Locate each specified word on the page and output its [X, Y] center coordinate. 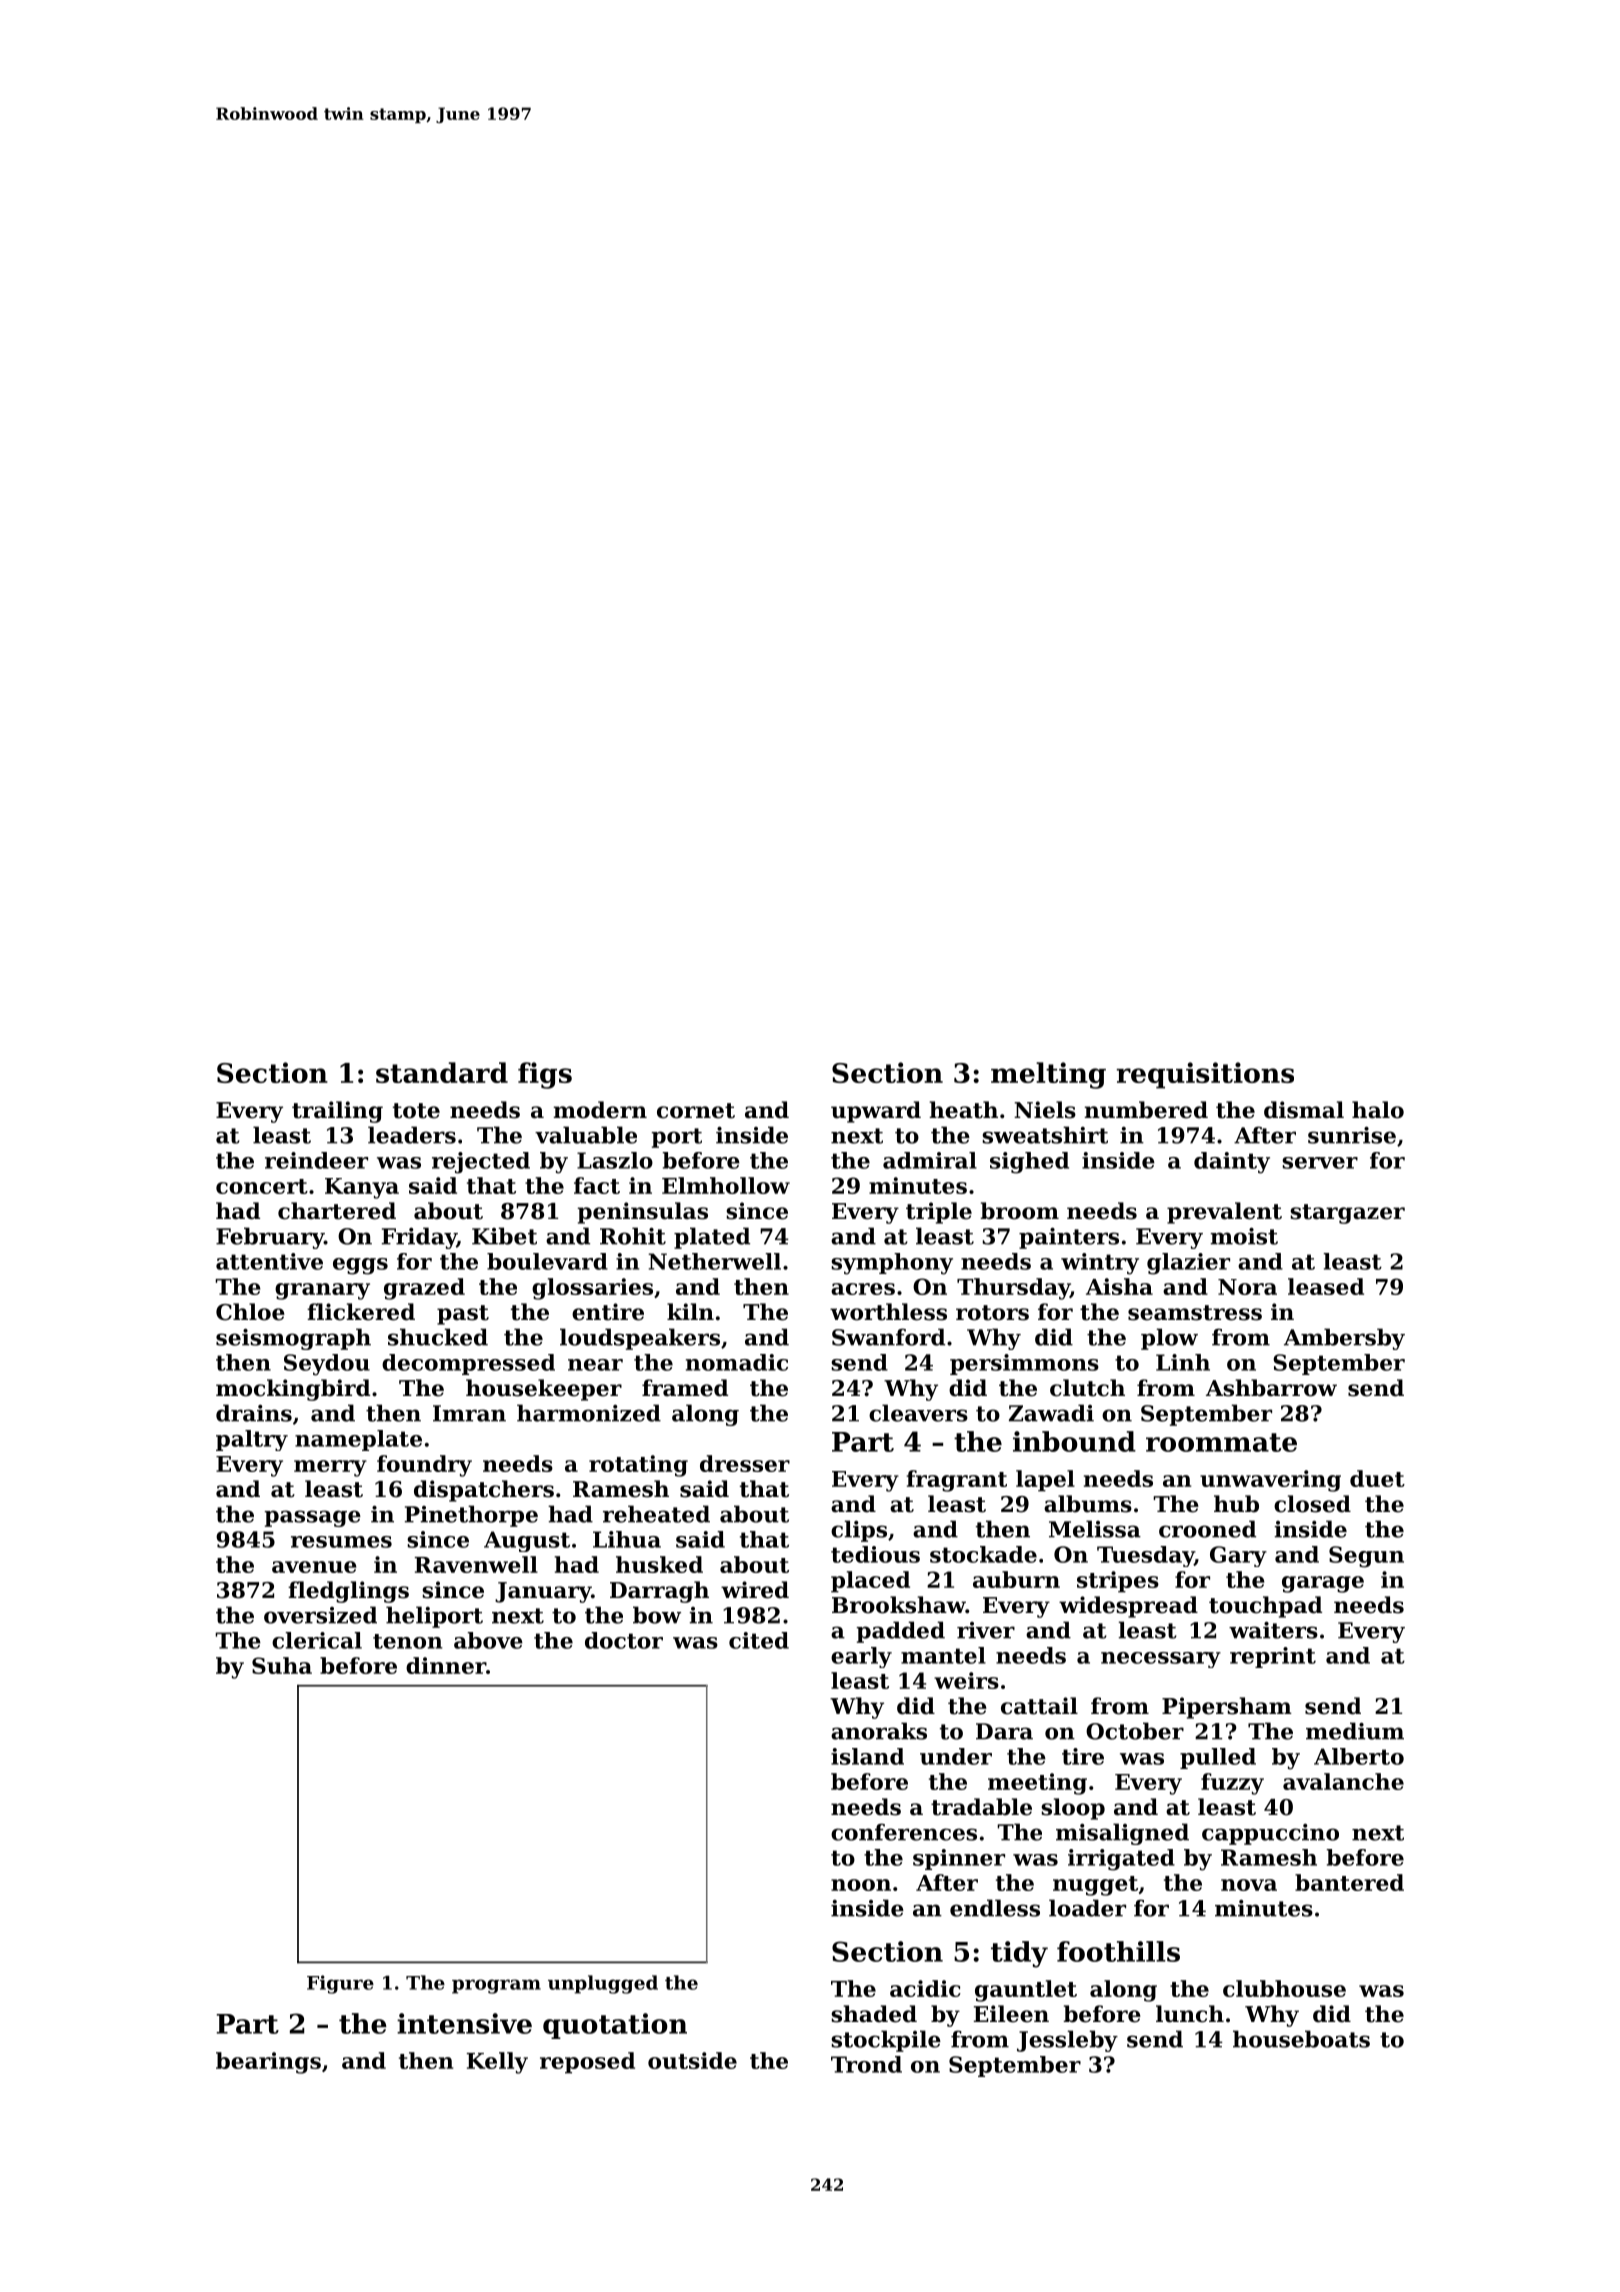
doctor [624, 1640]
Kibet [504, 1236]
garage [1323, 1584]
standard [442, 1072]
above [488, 1640]
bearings [268, 2063]
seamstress [1195, 1313]
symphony [892, 1264]
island [867, 1756]
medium [1355, 1731]
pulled [1218, 1758]
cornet [696, 1111]
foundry [424, 1466]
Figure [340, 1984]
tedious [875, 1554]
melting [1048, 1075]
